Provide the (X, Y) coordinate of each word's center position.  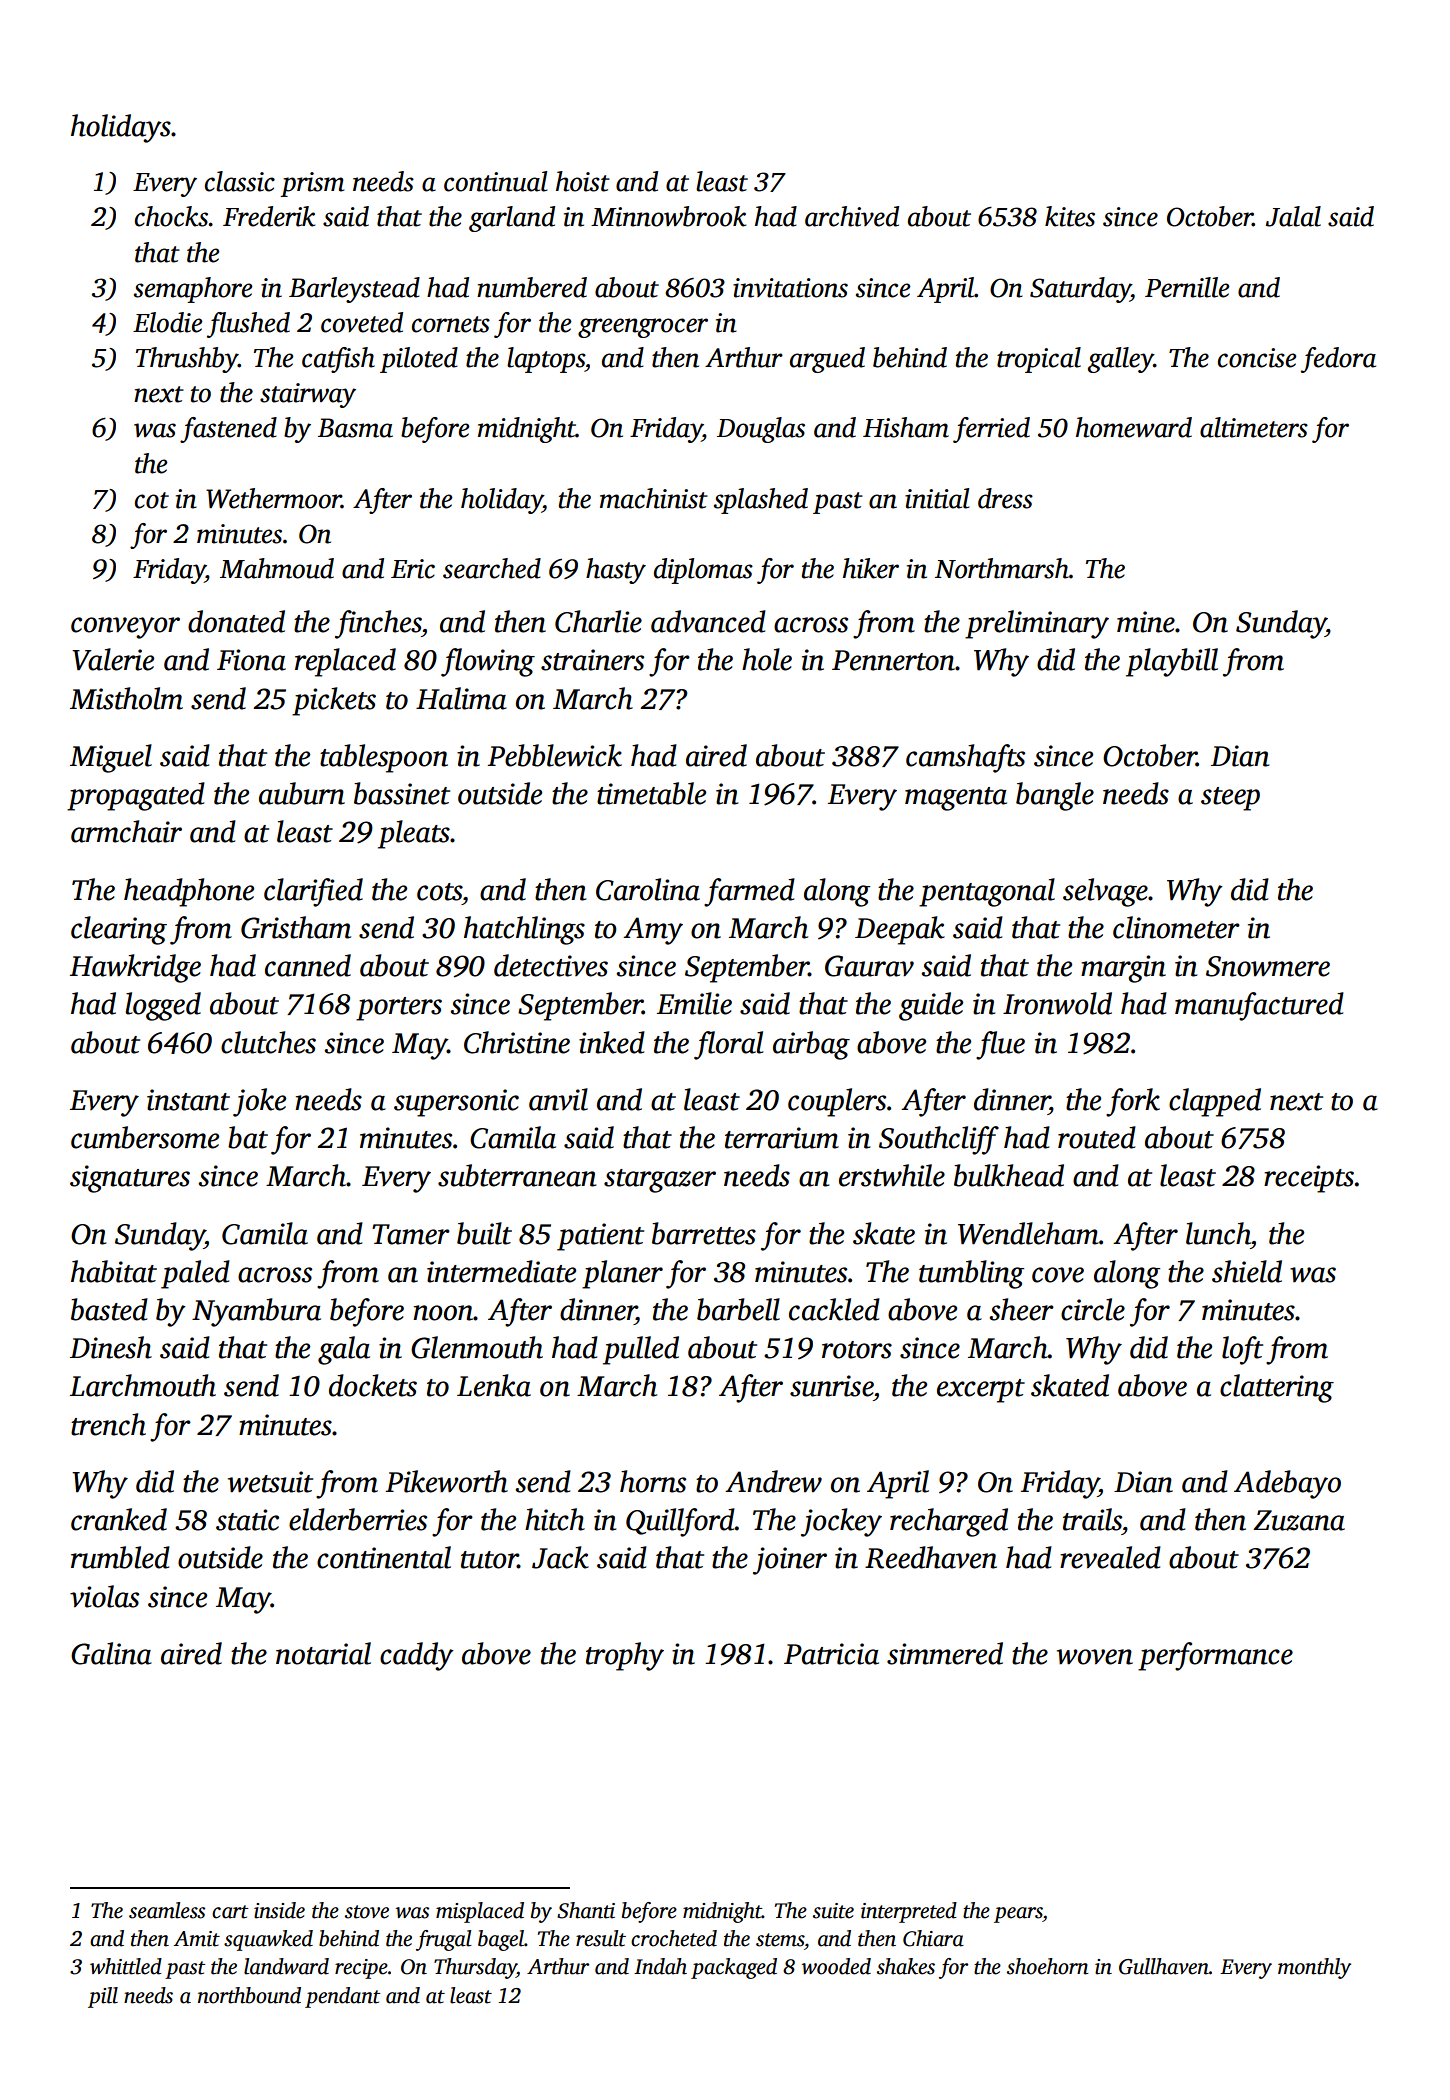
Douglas (761, 430)
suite (833, 1911)
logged (163, 1006)
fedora (1338, 360)
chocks (171, 216)
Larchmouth (143, 1385)
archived (852, 216)
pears (1018, 1915)
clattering (1277, 1388)
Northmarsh (1002, 568)
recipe (361, 1969)
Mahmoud (277, 568)
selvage (1105, 892)
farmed (749, 892)
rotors (857, 1350)
